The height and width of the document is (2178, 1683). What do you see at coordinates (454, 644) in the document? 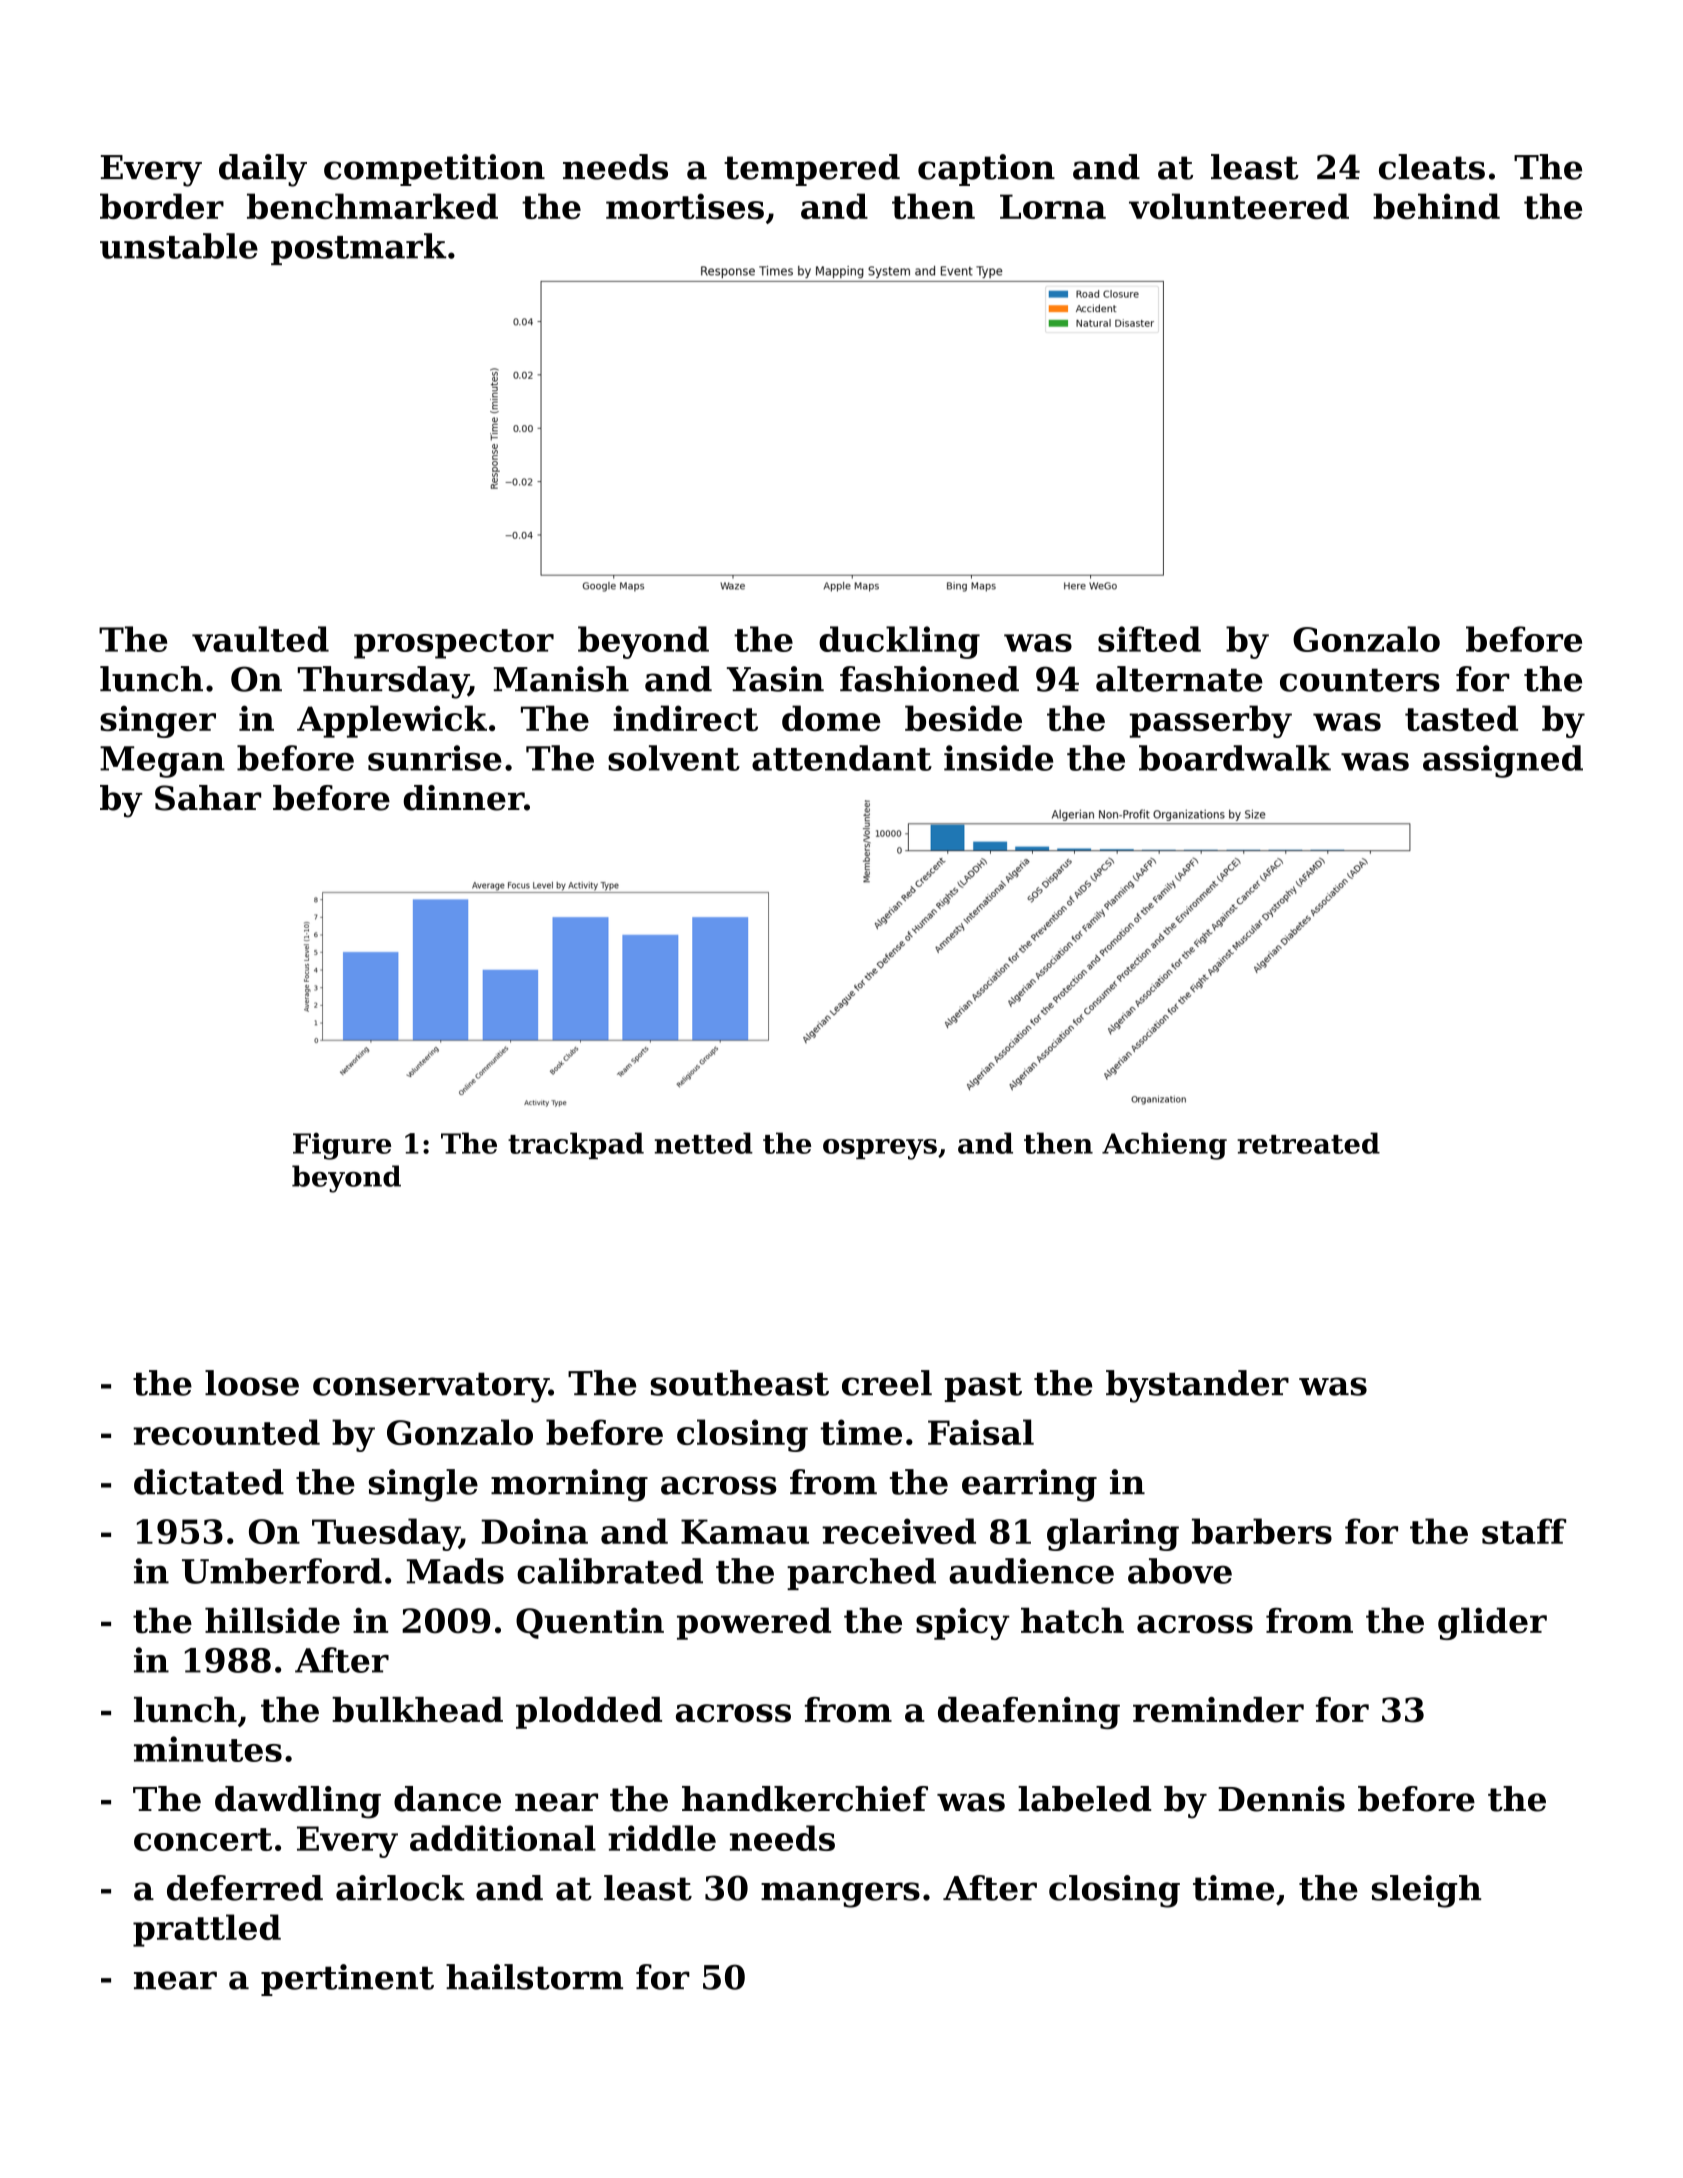
I see `prospector` at bounding box center [454, 644].
